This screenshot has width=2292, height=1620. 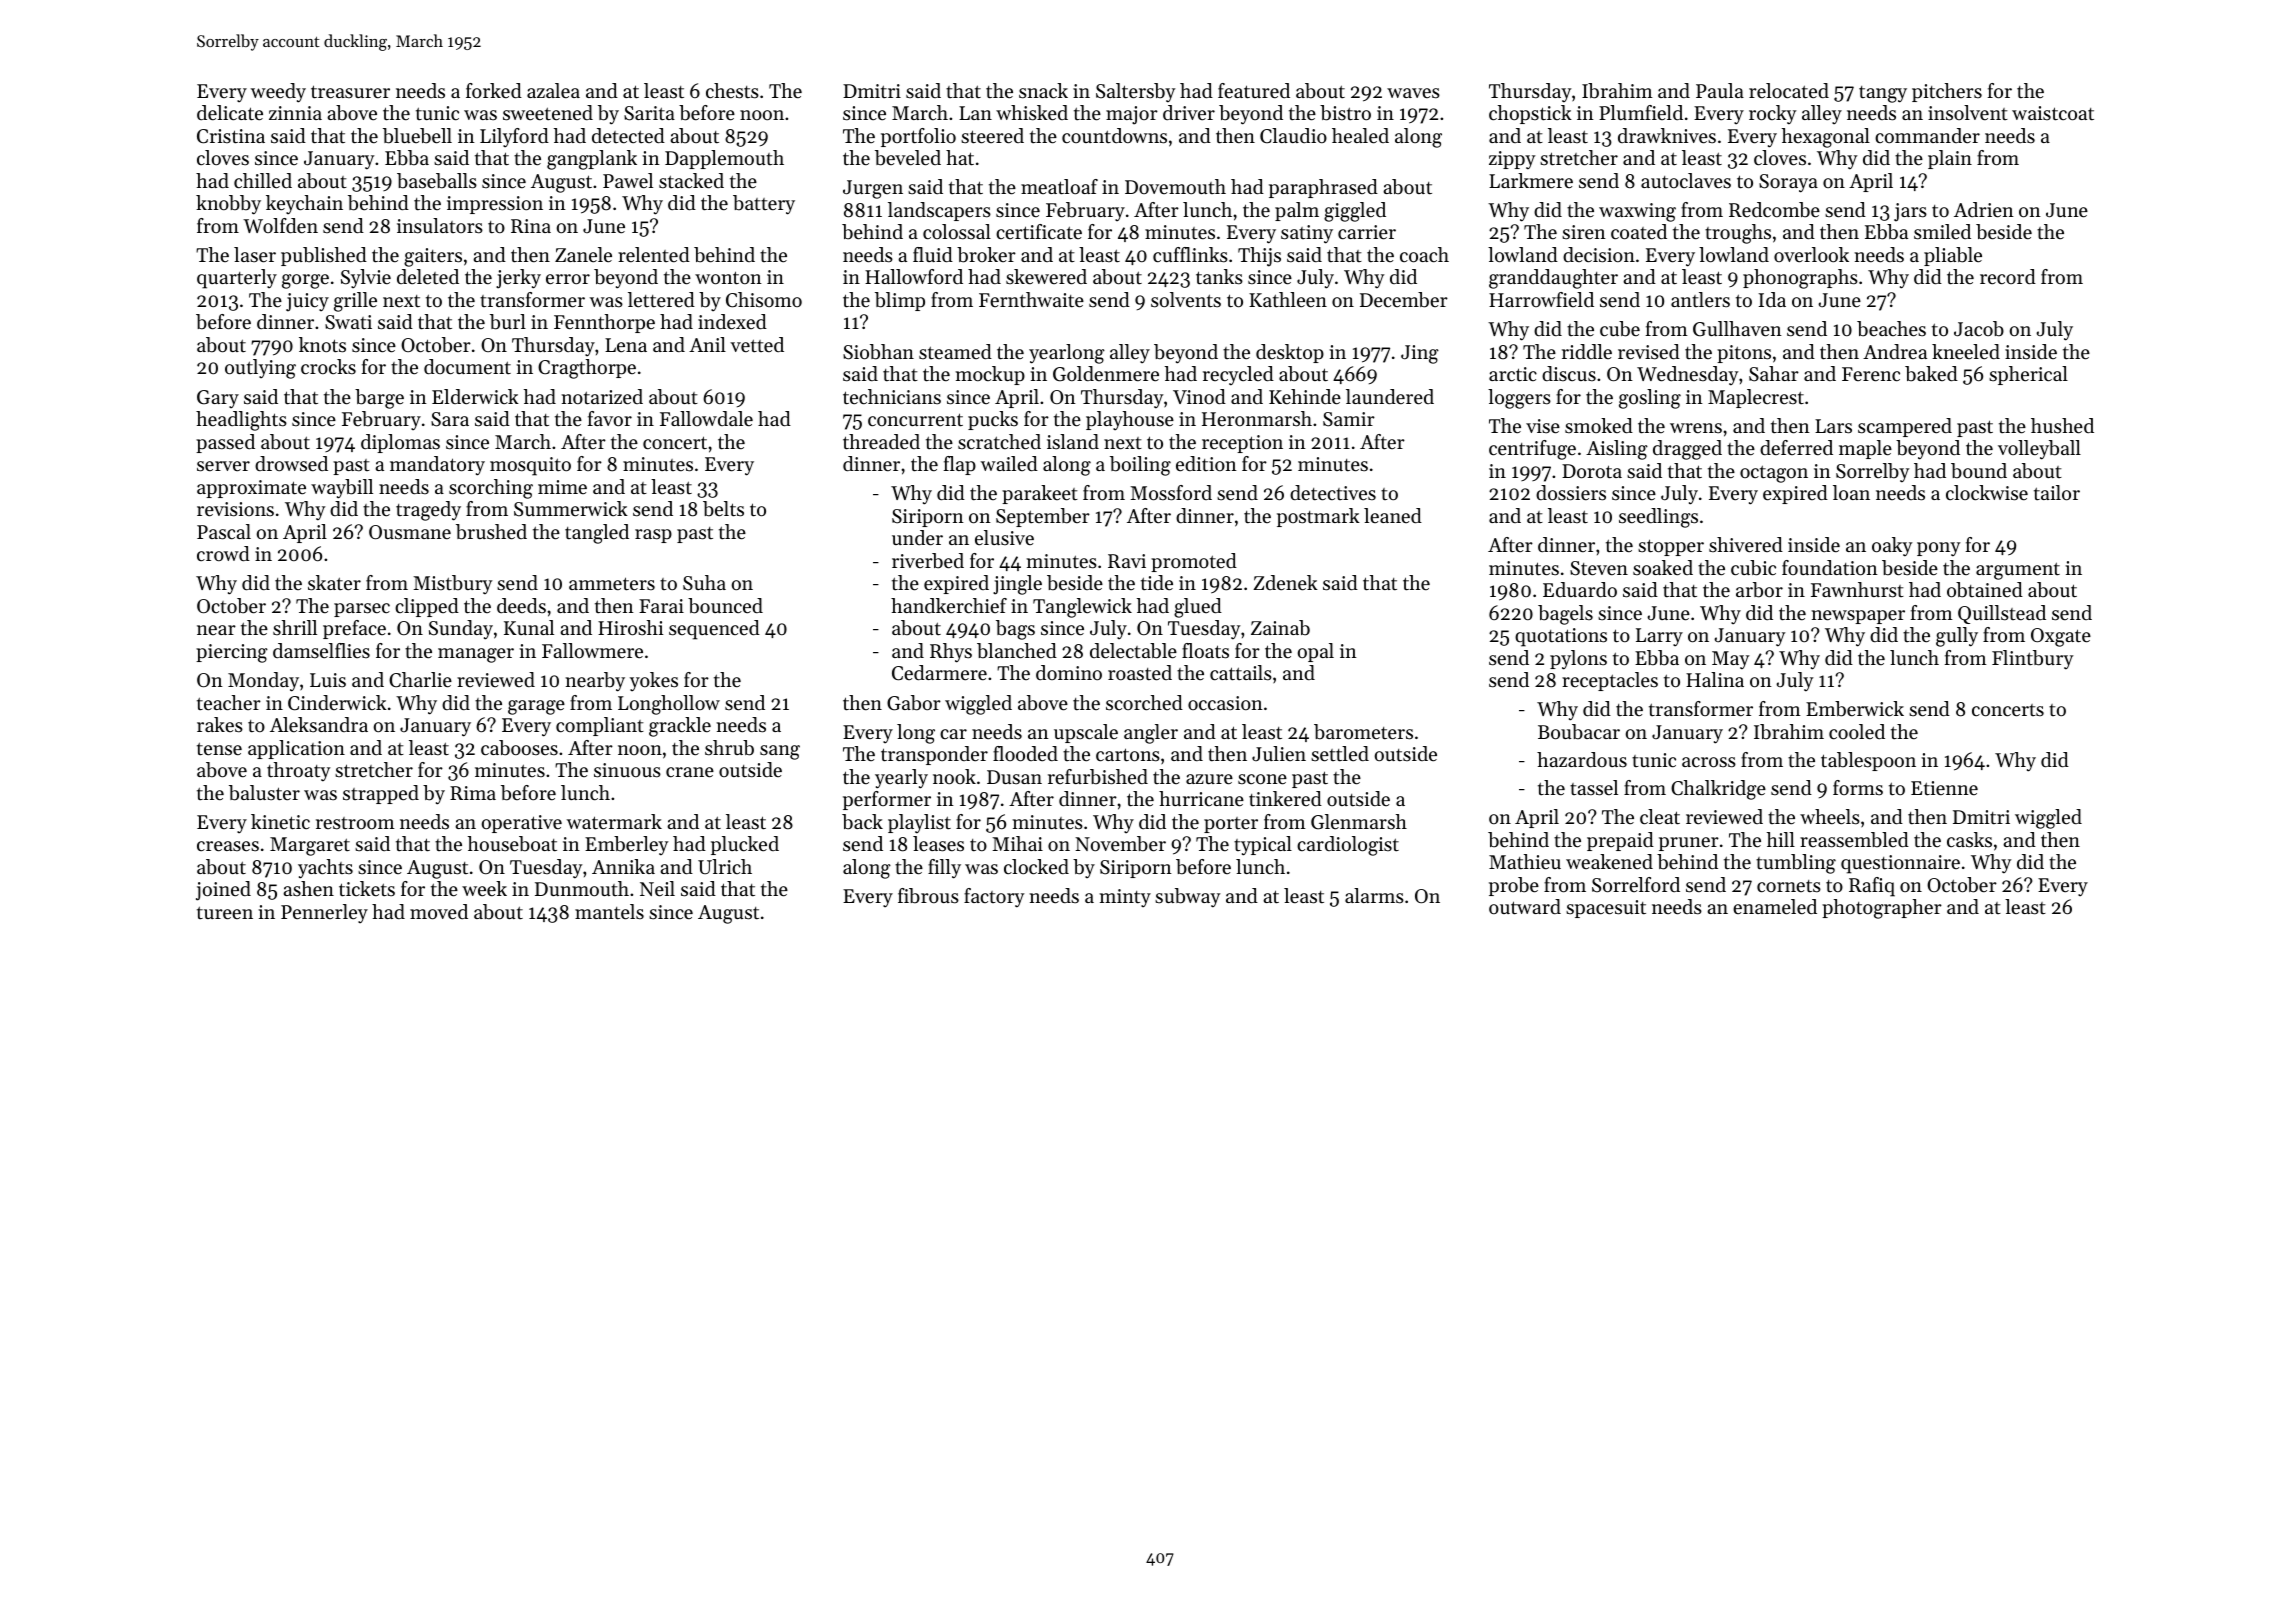 What do you see at coordinates (1512, 160) in the screenshot?
I see `zippy` at bounding box center [1512, 160].
